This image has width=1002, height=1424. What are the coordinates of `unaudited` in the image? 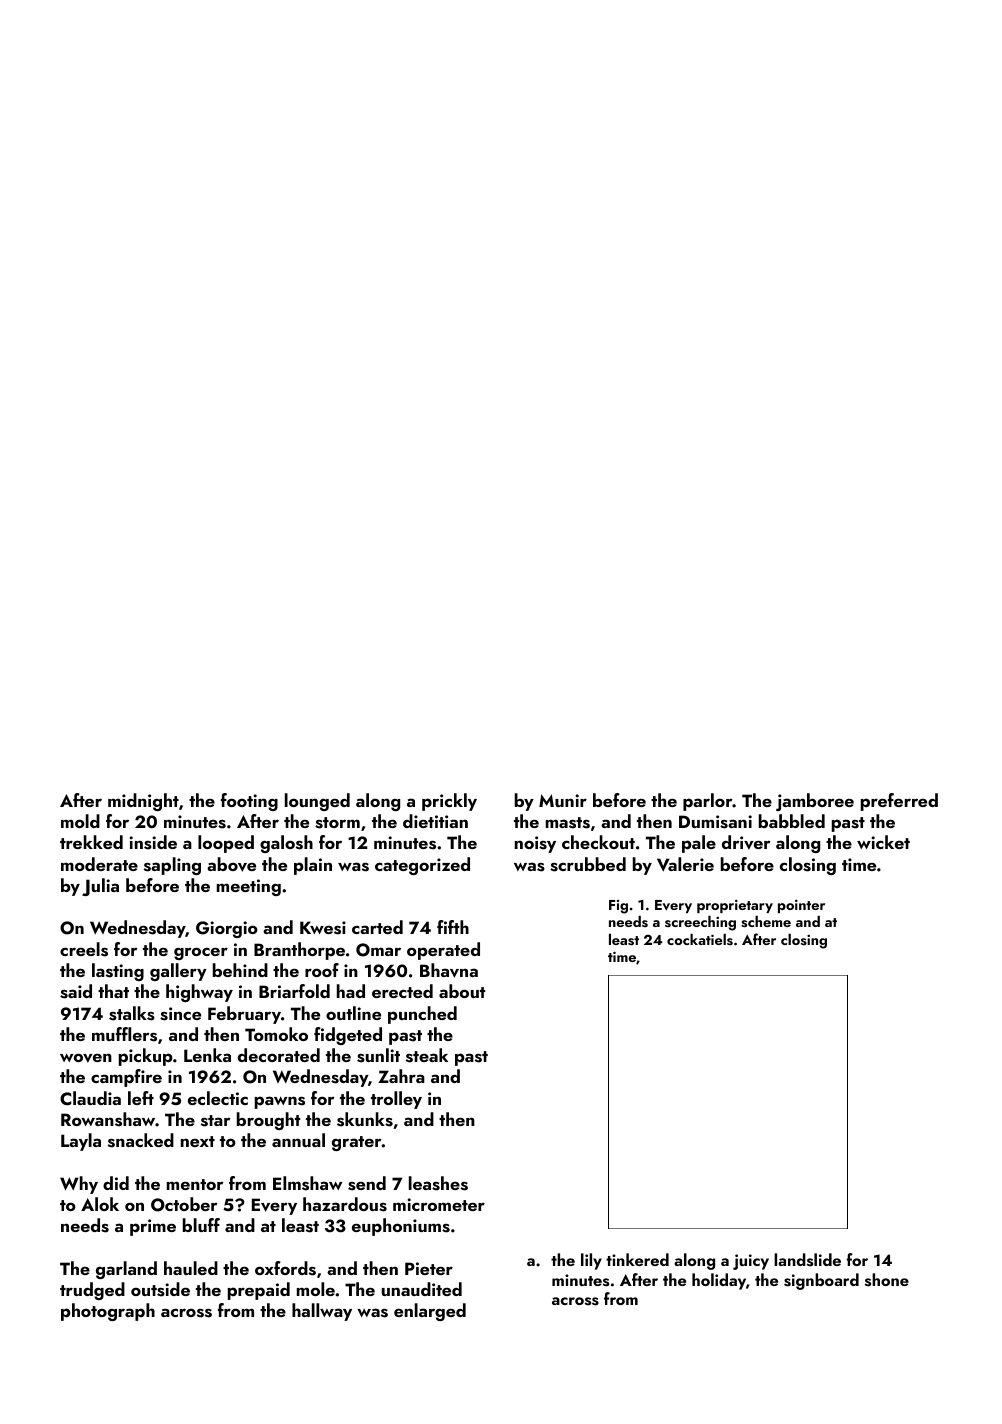 It's located at (422, 1289).
